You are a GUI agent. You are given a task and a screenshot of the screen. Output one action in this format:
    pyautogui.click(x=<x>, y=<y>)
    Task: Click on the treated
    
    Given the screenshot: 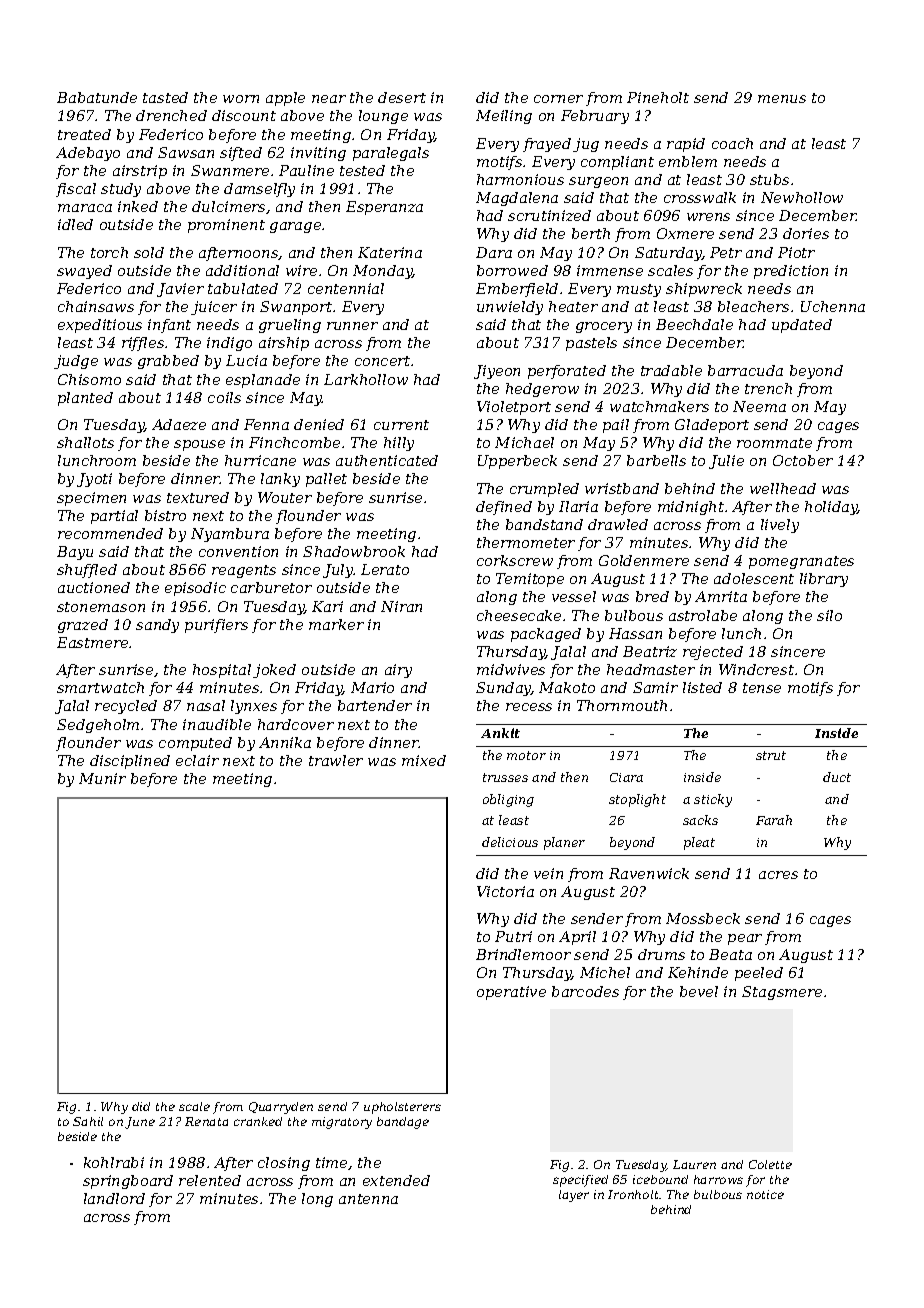 What is the action you would take?
    pyautogui.click(x=84, y=134)
